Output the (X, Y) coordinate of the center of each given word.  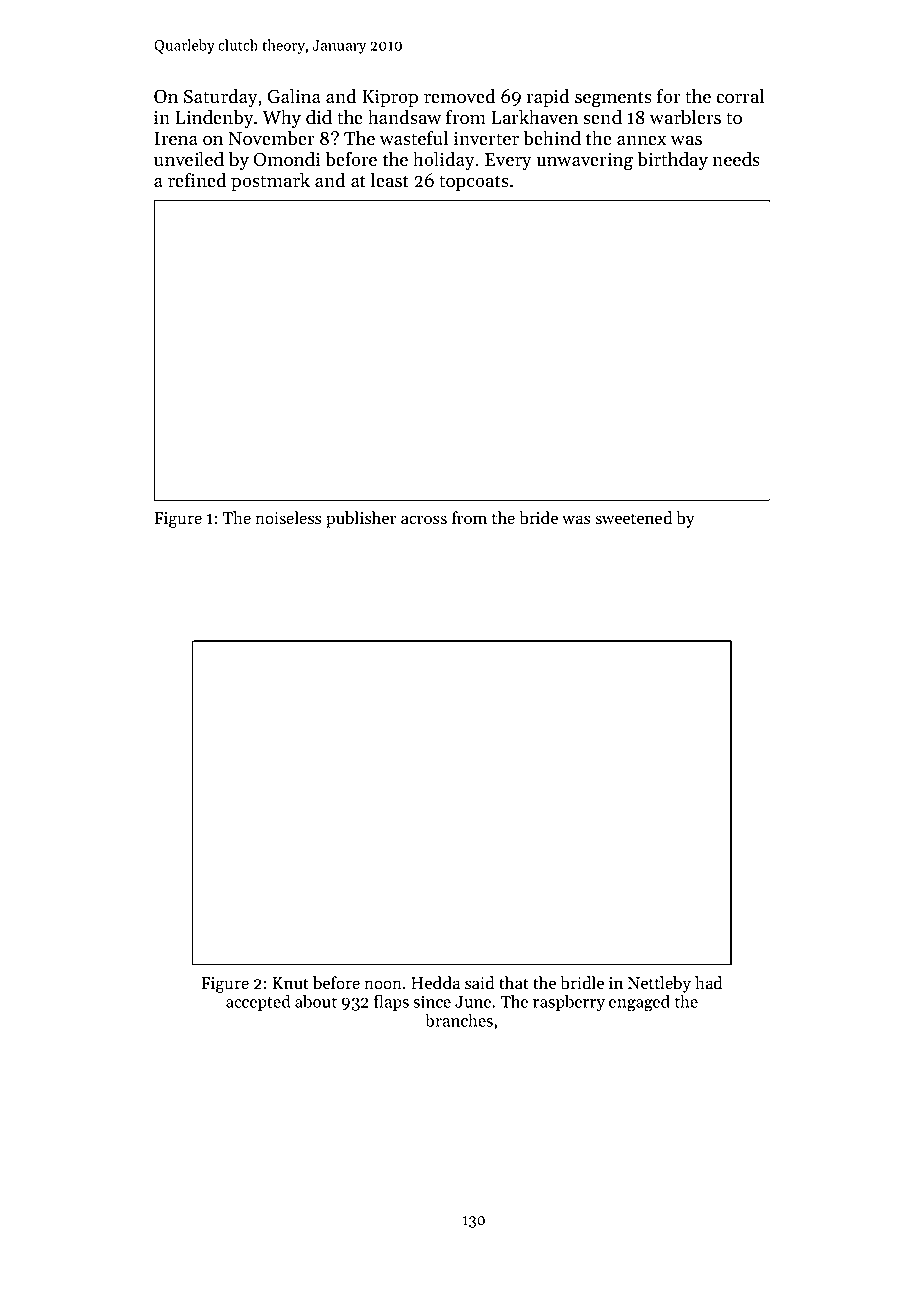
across (424, 520)
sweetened (633, 518)
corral (740, 96)
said (479, 983)
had (708, 983)
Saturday (221, 97)
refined (197, 180)
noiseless (288, 518)
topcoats (474, 183)
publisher (361, 519)
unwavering (584, 162)
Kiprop (390, 98)
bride (538, 518)
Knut (290, 983)
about (316, 1001)
